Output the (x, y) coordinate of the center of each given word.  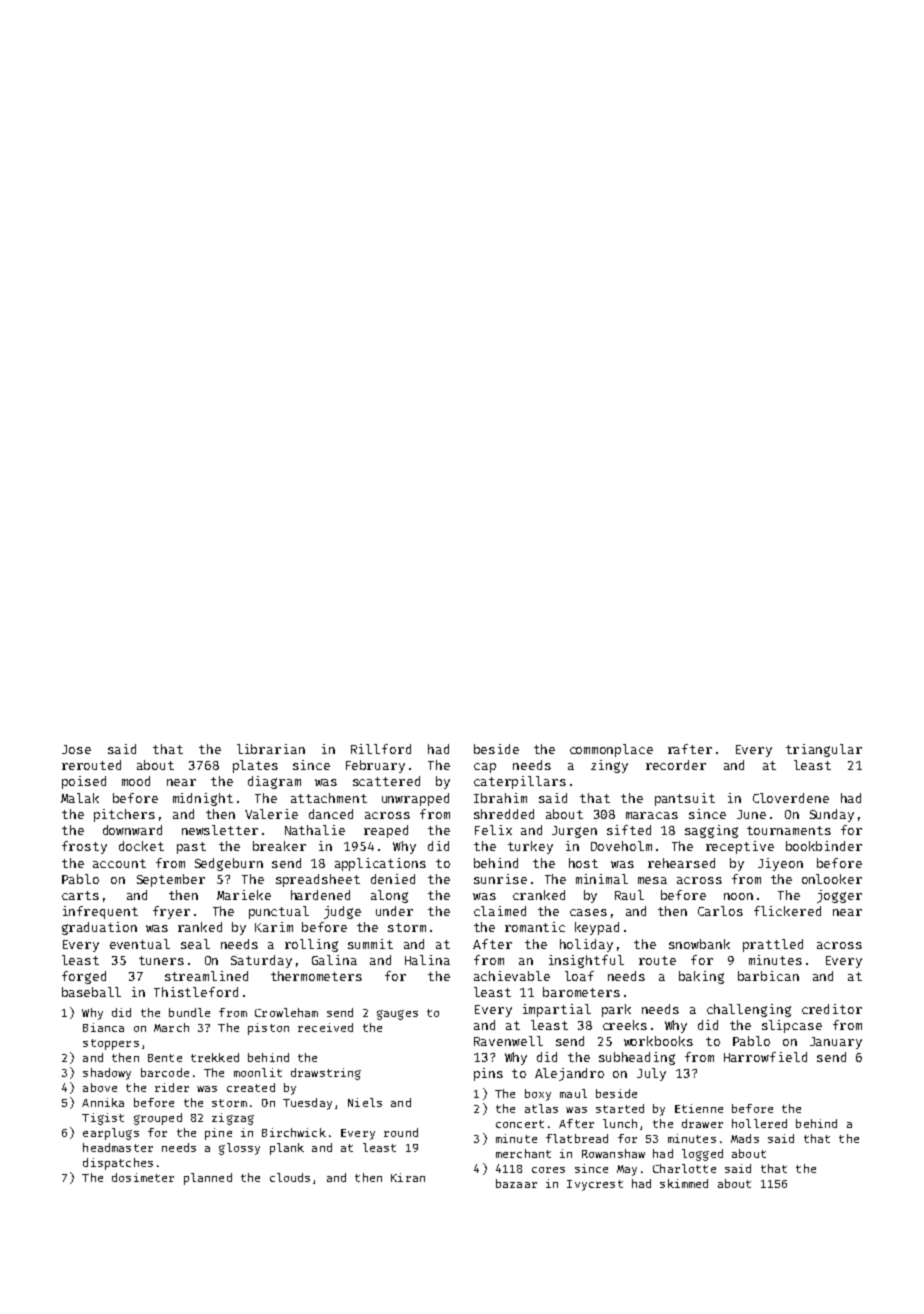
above (100, 1087)
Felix (493, 830)
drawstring (326, 1074)
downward (132, 830)
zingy (609, 766)
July (651, 1074)
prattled (773, 945)
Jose (76, 749)
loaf (579, 976)
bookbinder (824, 846)
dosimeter (143, 1177)
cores (548, 1170)
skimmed (684, 1183)
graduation (99, 928)
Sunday (832, 815)
